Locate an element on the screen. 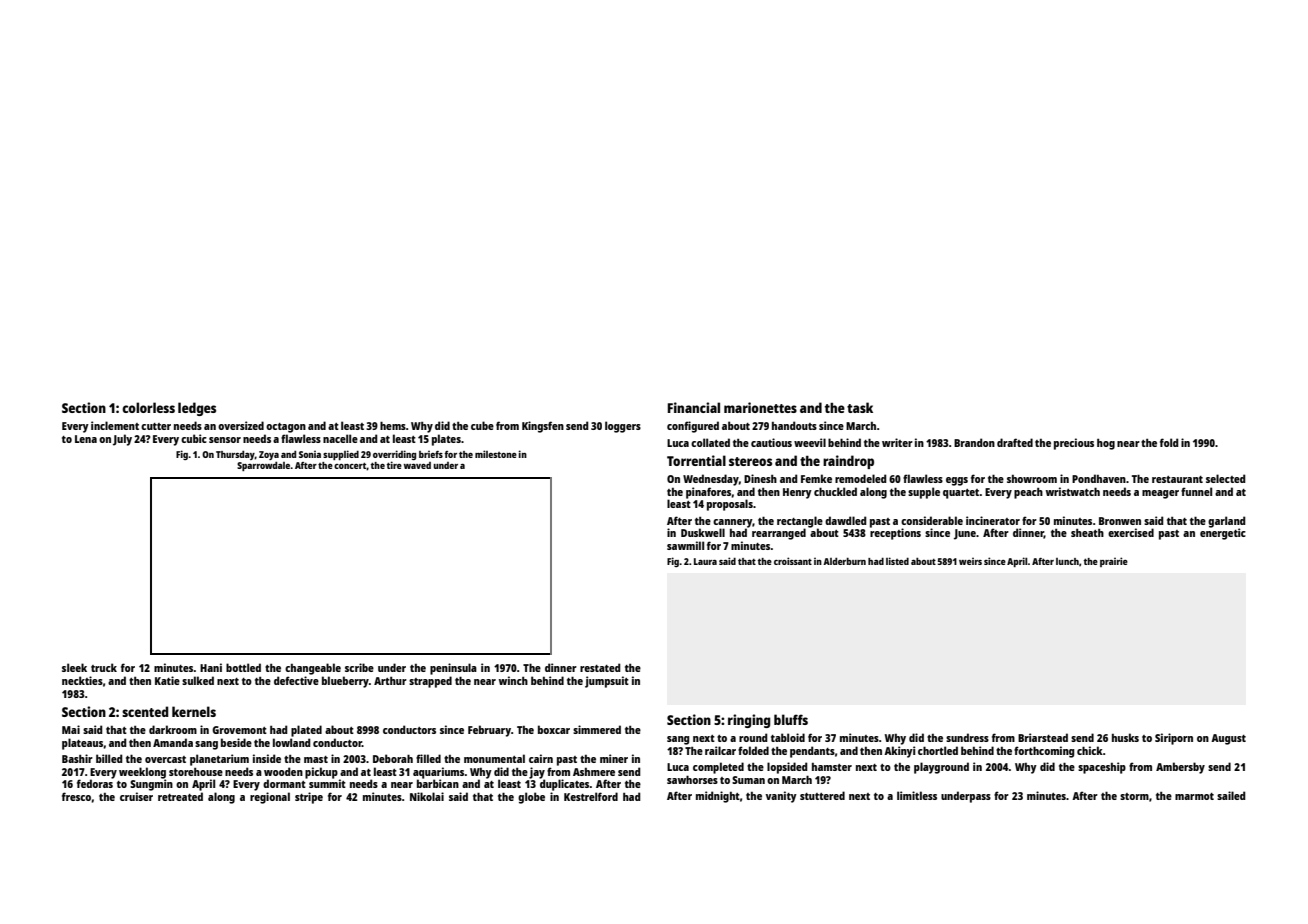 The image size is (1308, 924). restated is located at coordinates (600, 667).
